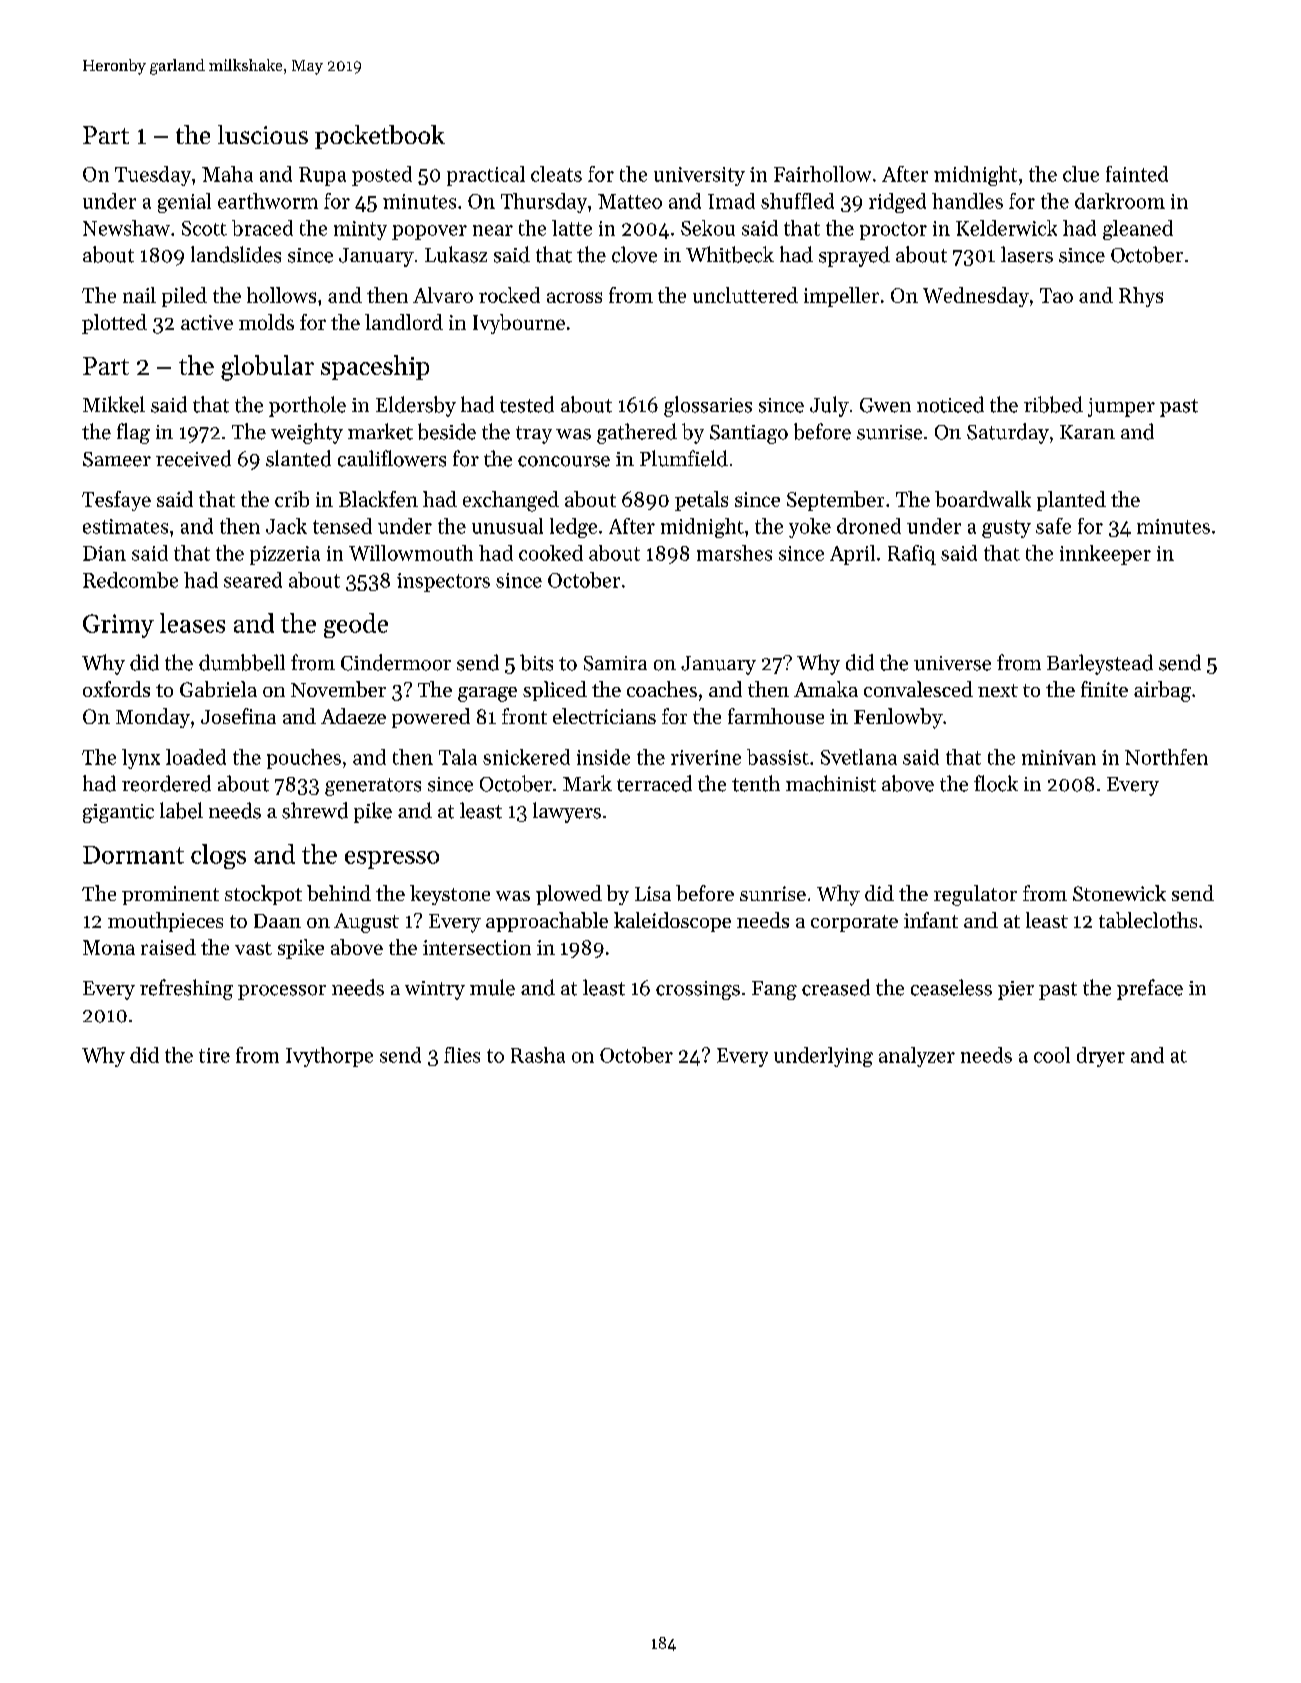 This image has height=1683, width=1301. What do you see at coordinates (1119, 893) in the image?
I see `Stonewick` at bounding box center [1119, 893].
